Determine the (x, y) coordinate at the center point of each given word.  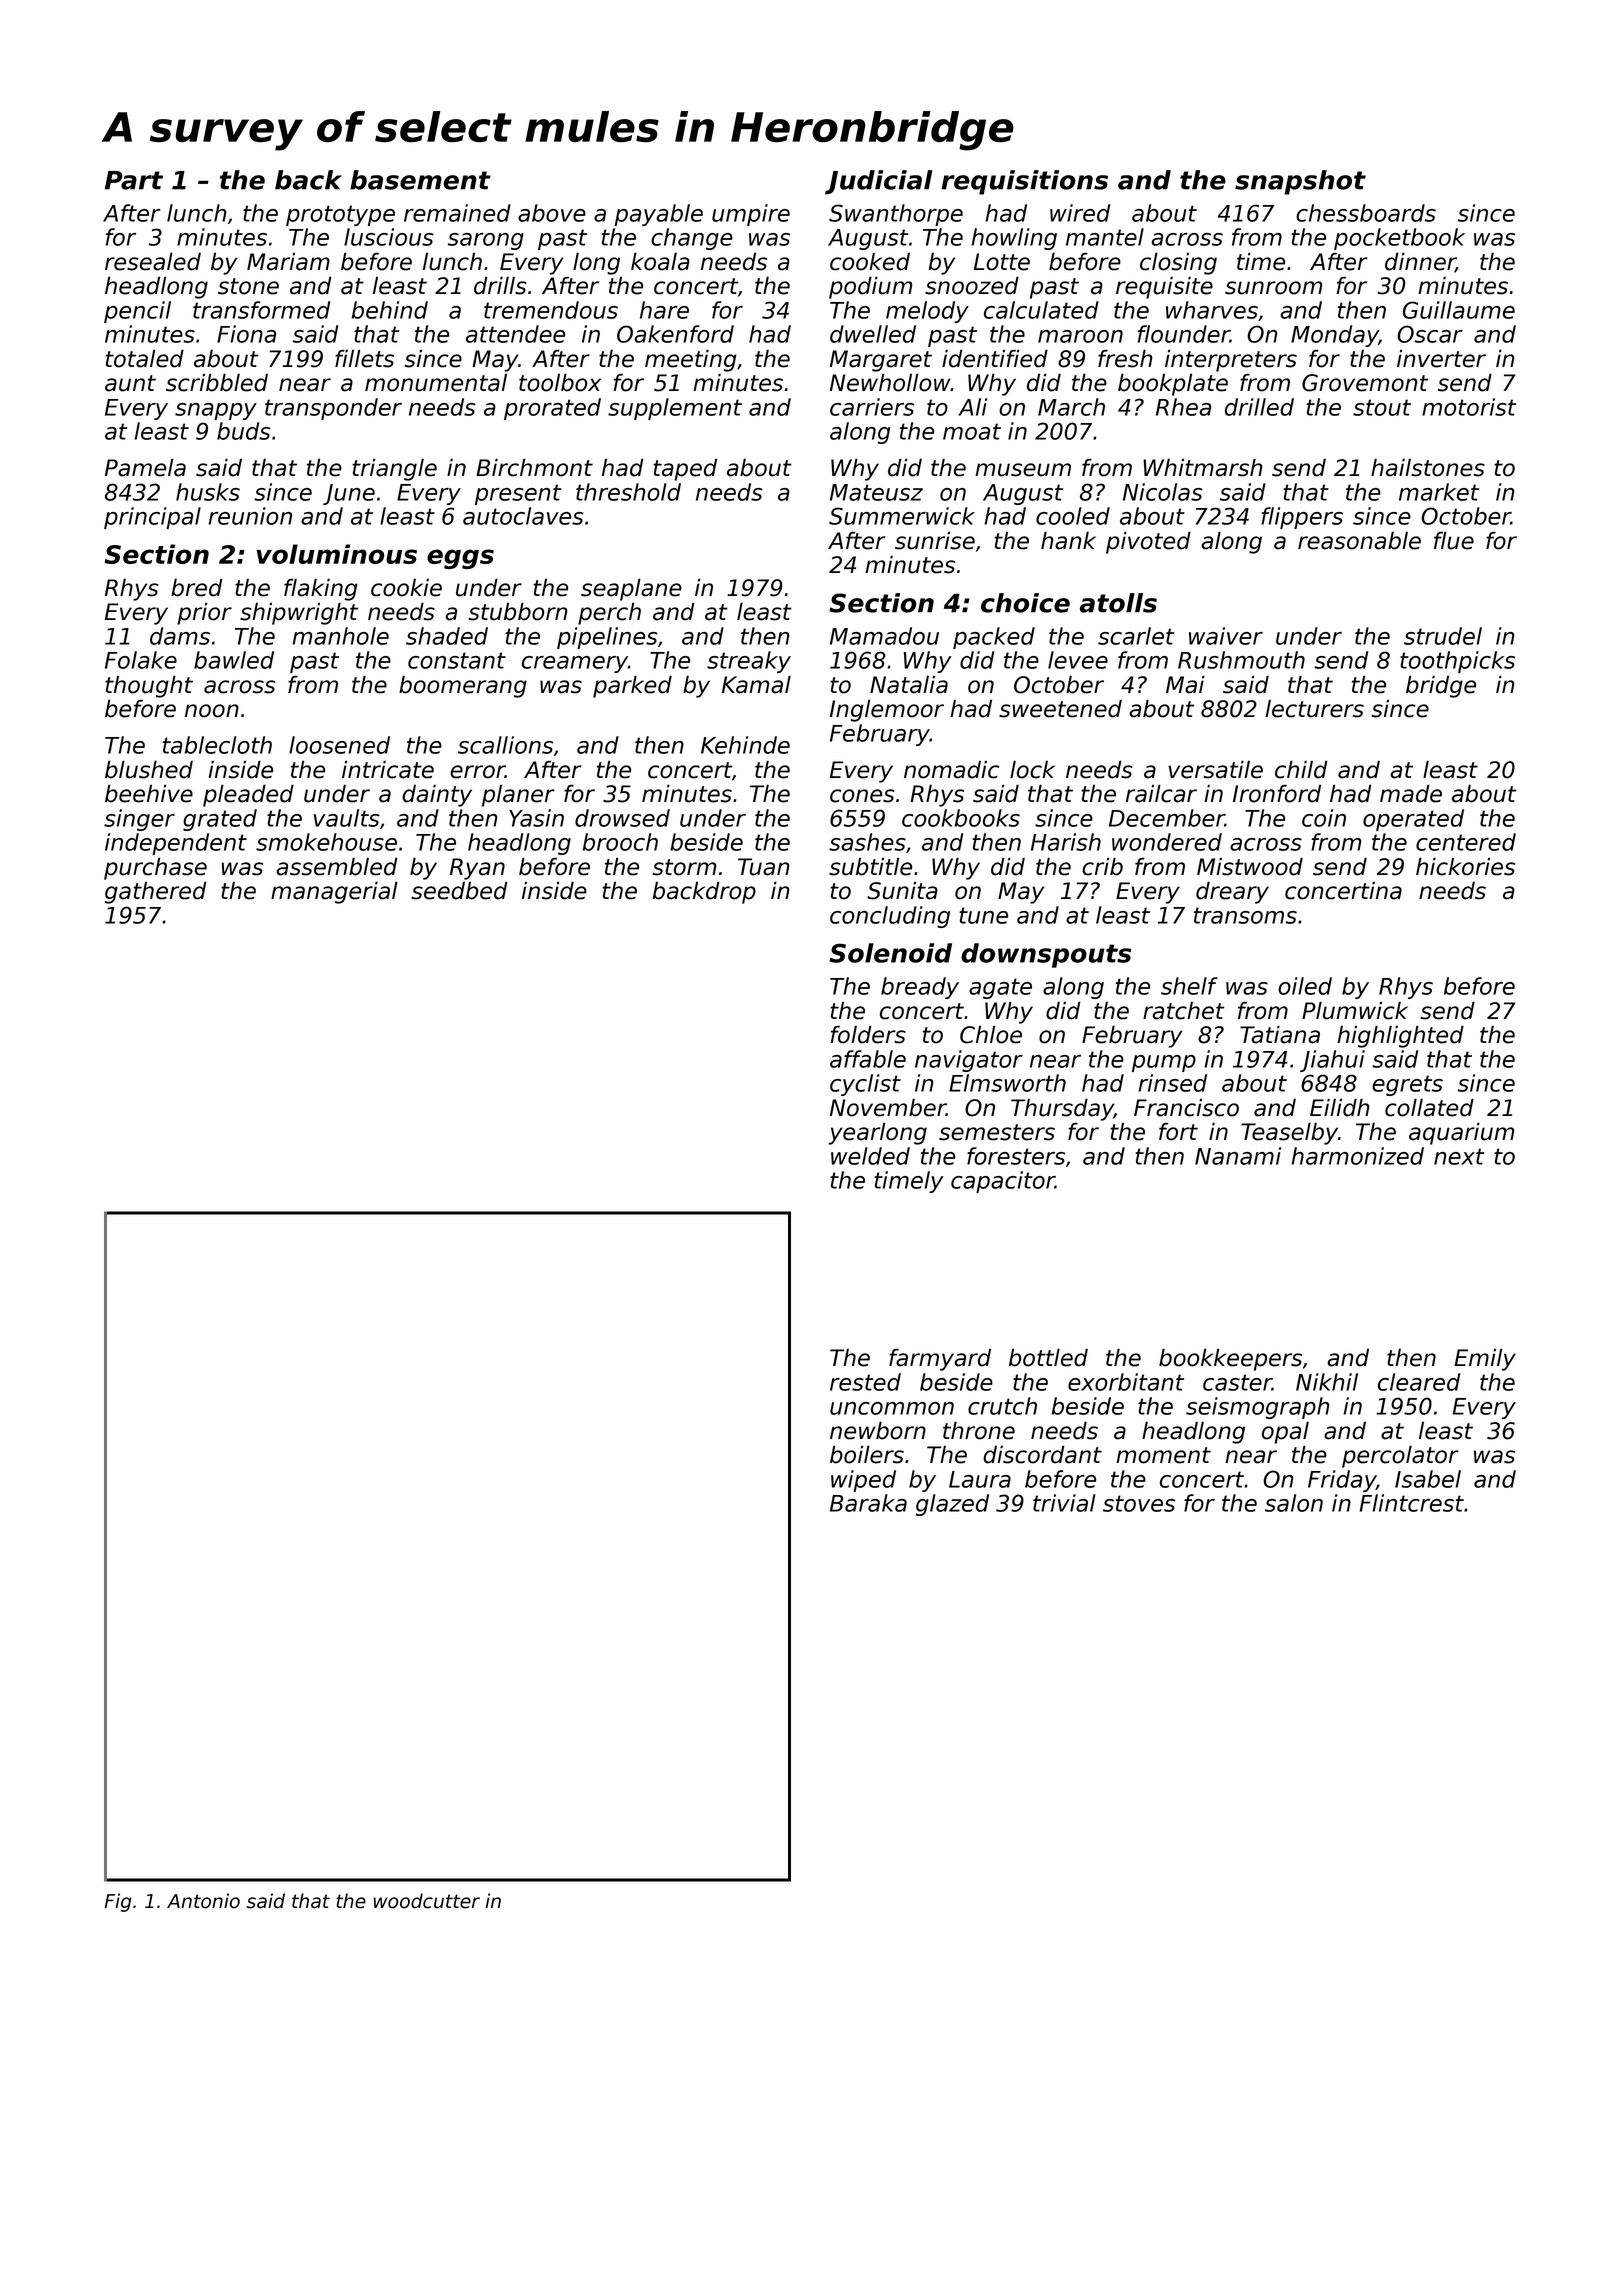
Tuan (763, 867)
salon (1294, 1503)
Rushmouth (1241, 660)
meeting (691, 360)
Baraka (868, 1503)
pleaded (248, 795)
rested (865, 1382)
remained (457, 213)
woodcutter (427, 1901)
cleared (1419, 1382)
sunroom (1273, 288)
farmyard (940, 1359)
